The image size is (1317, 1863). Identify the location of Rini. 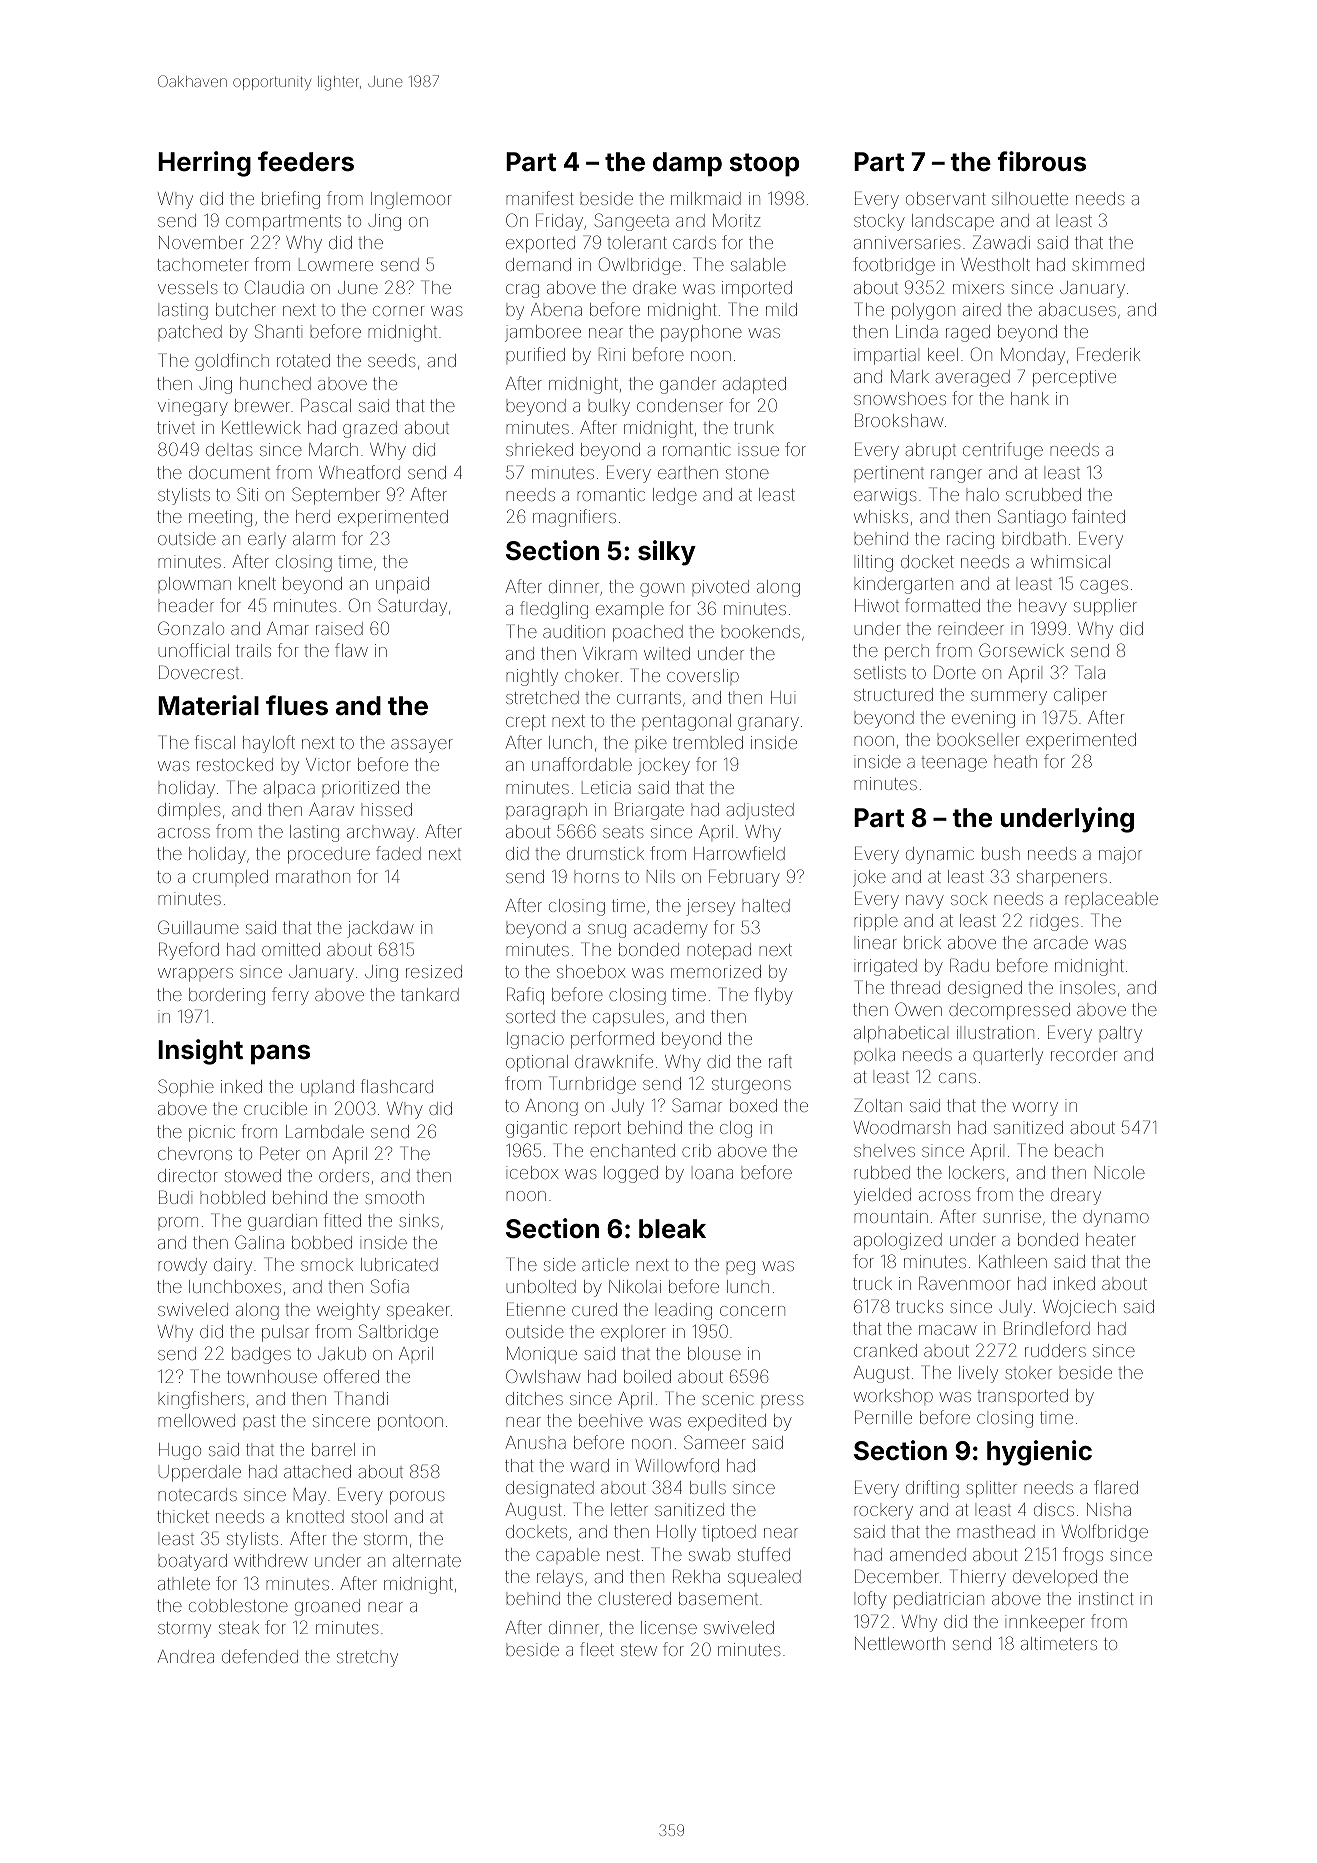
(612, 354).
